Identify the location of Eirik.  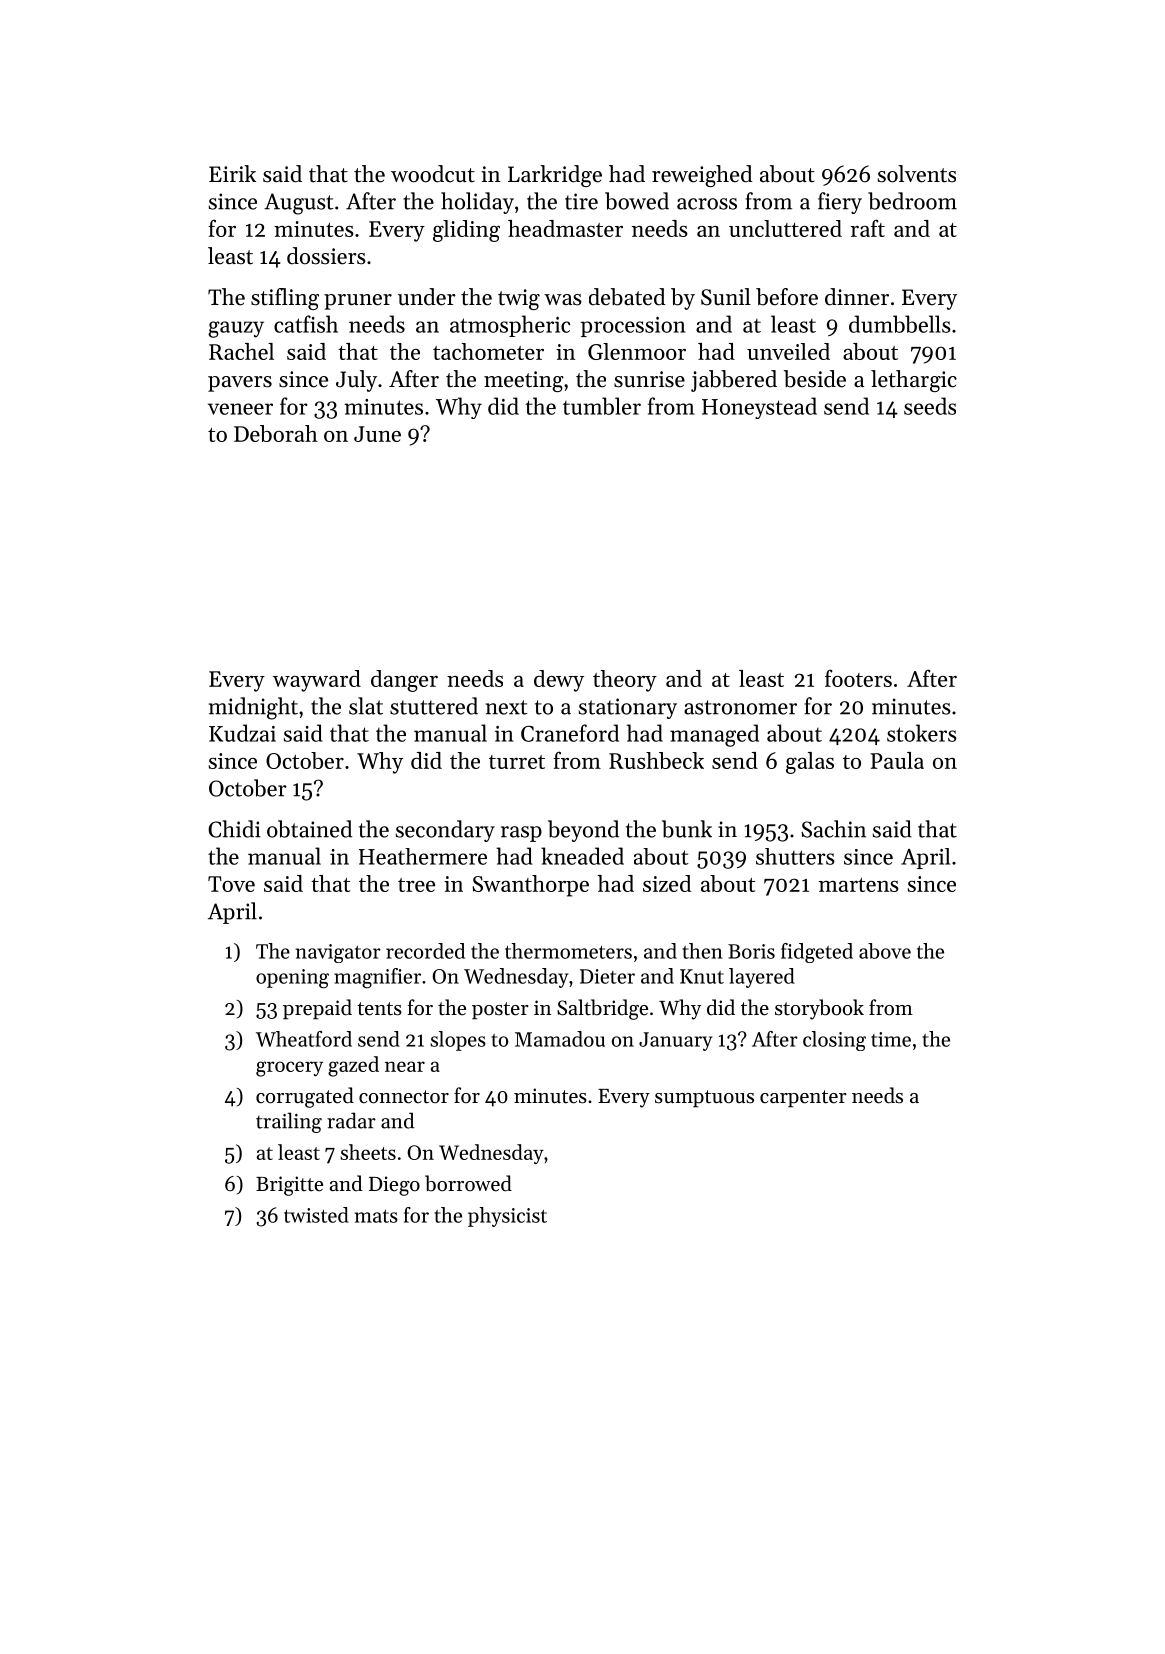
(232, 173).
